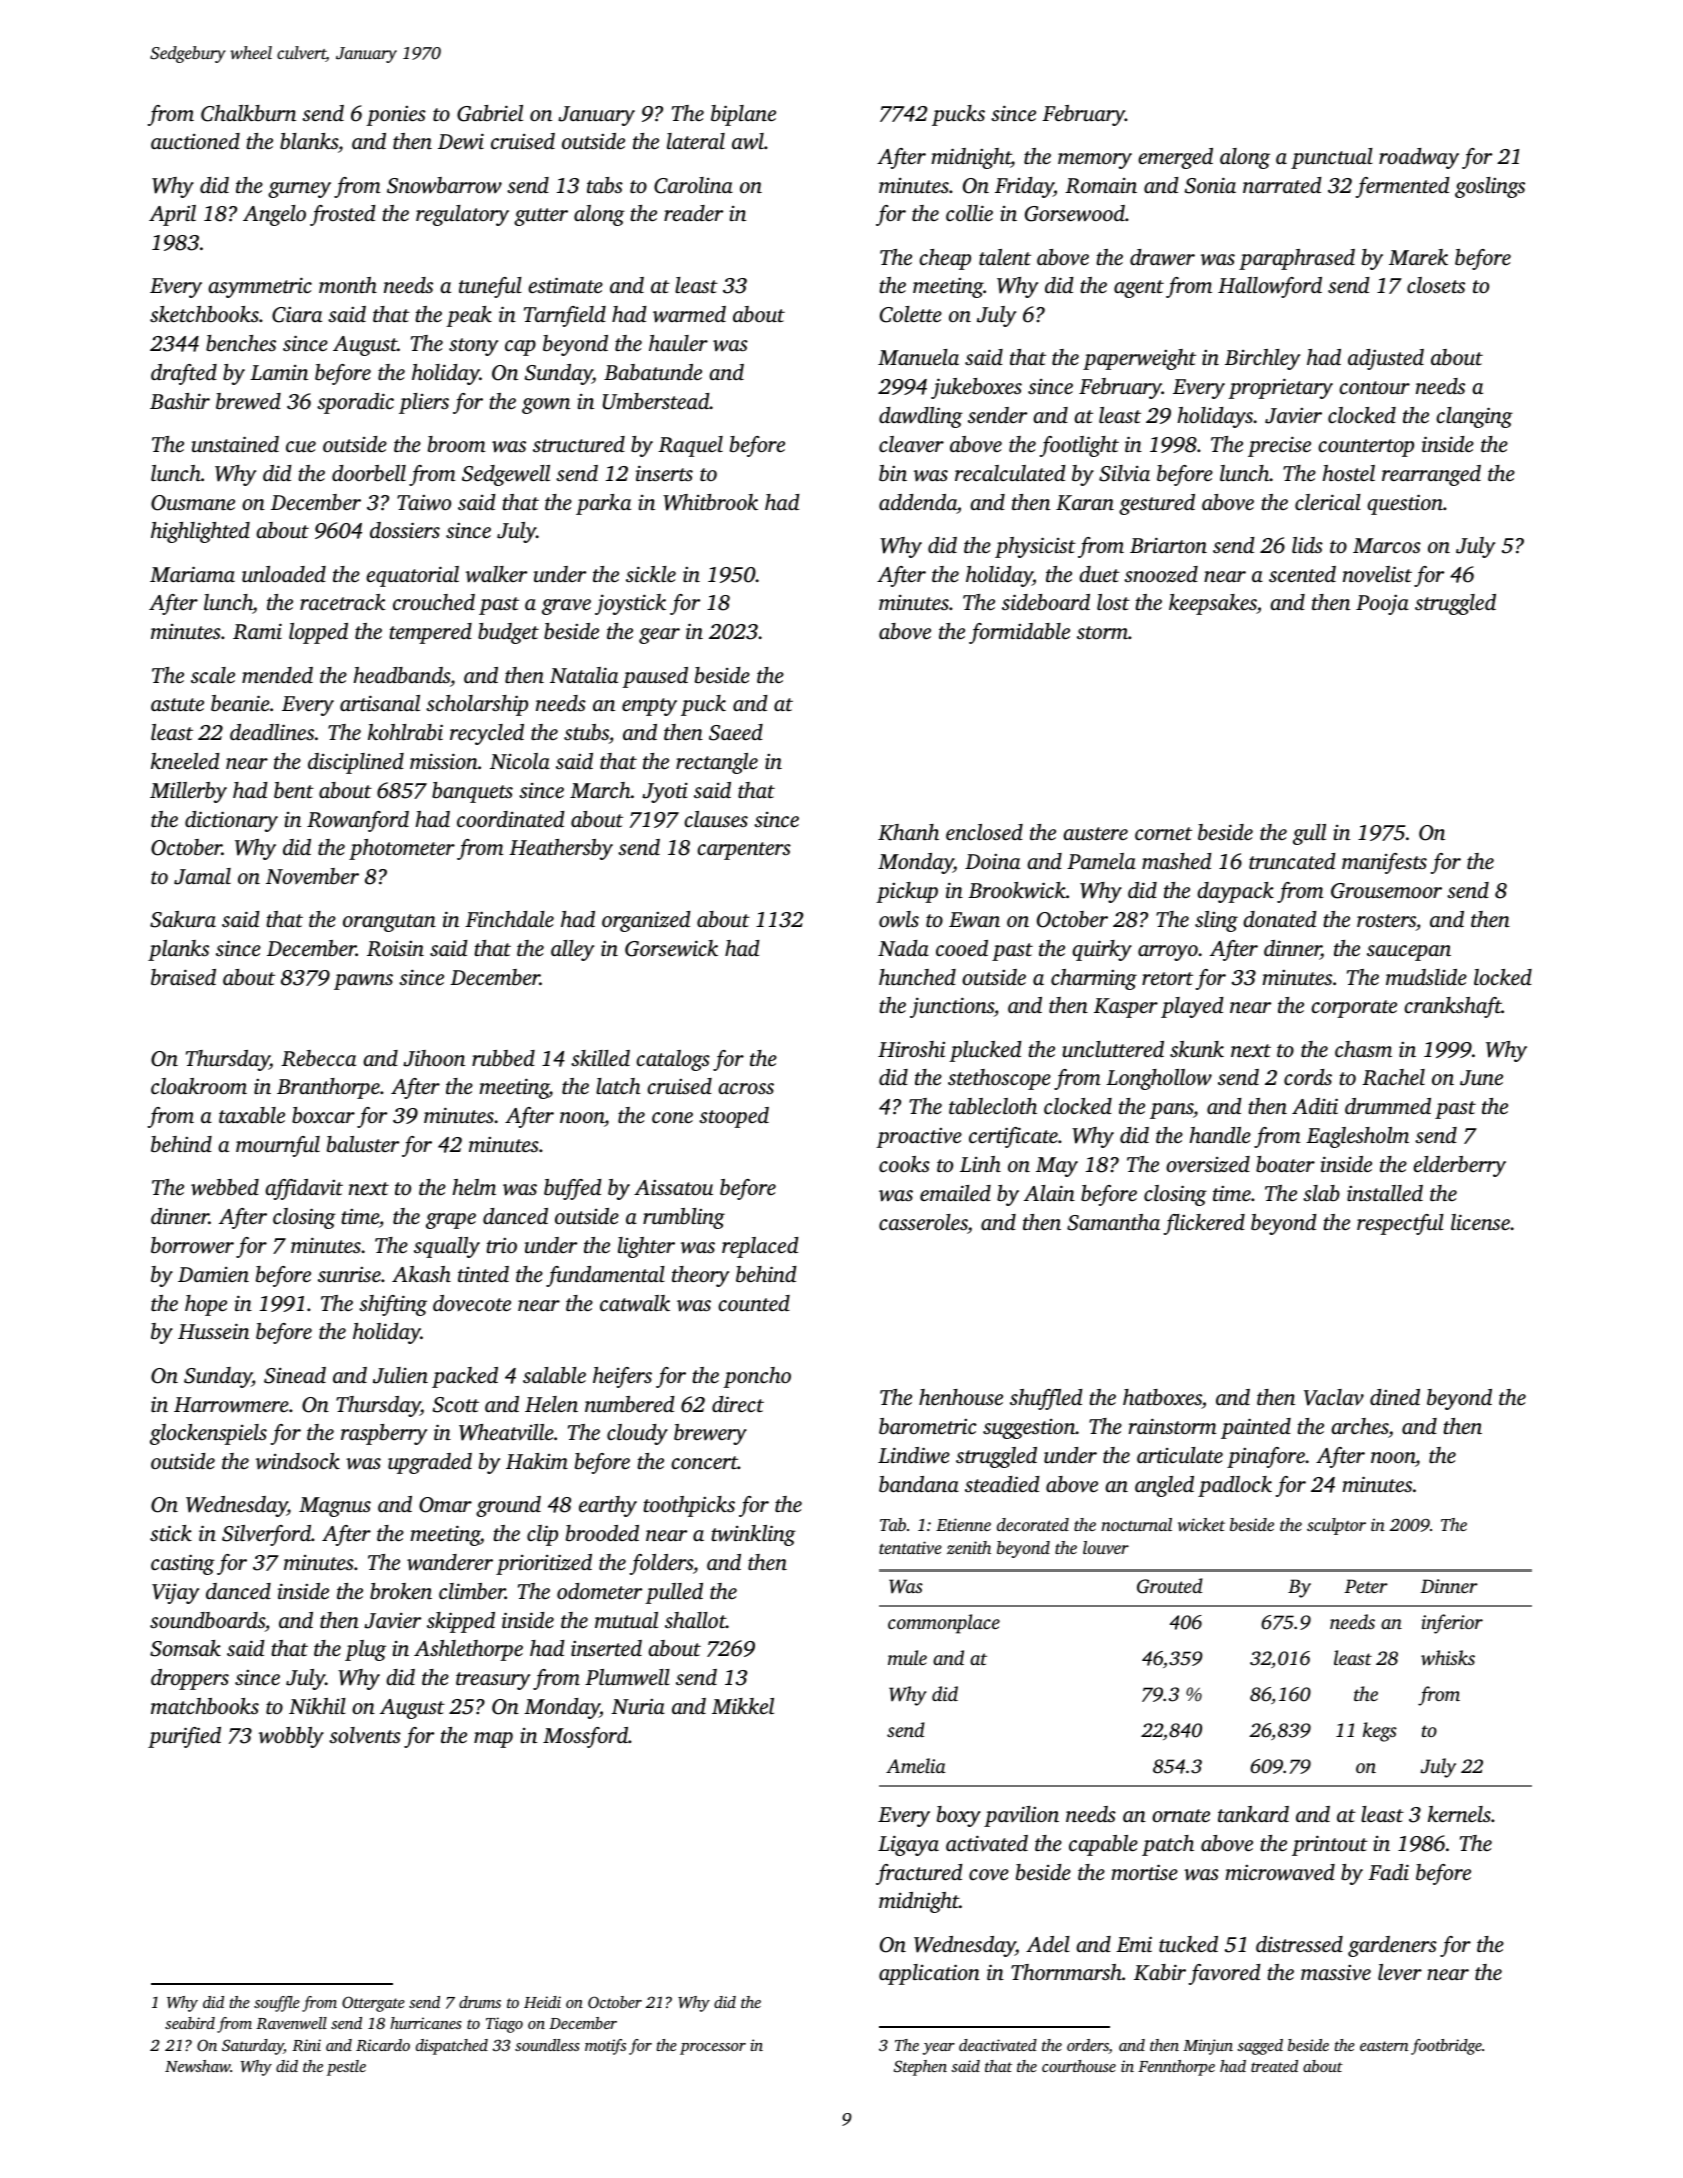  Describe the element at coordinates (1204, 1224) in the page. I see `flickered` at that location.
